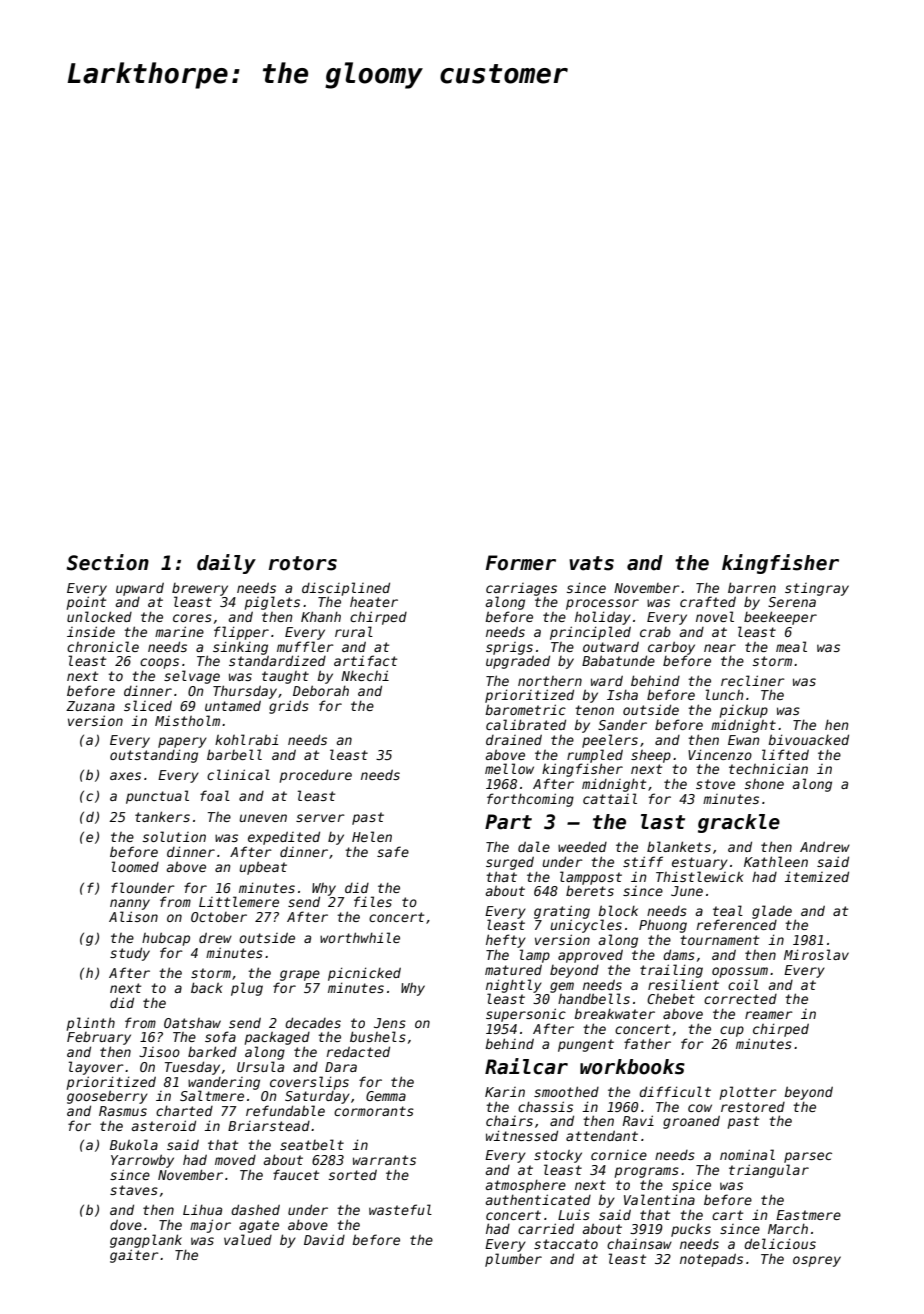 This screenshot has width=924, height=1314. Describe the element at coordinates (133, 916) in the screenshot. I see `Alison` at that location.
